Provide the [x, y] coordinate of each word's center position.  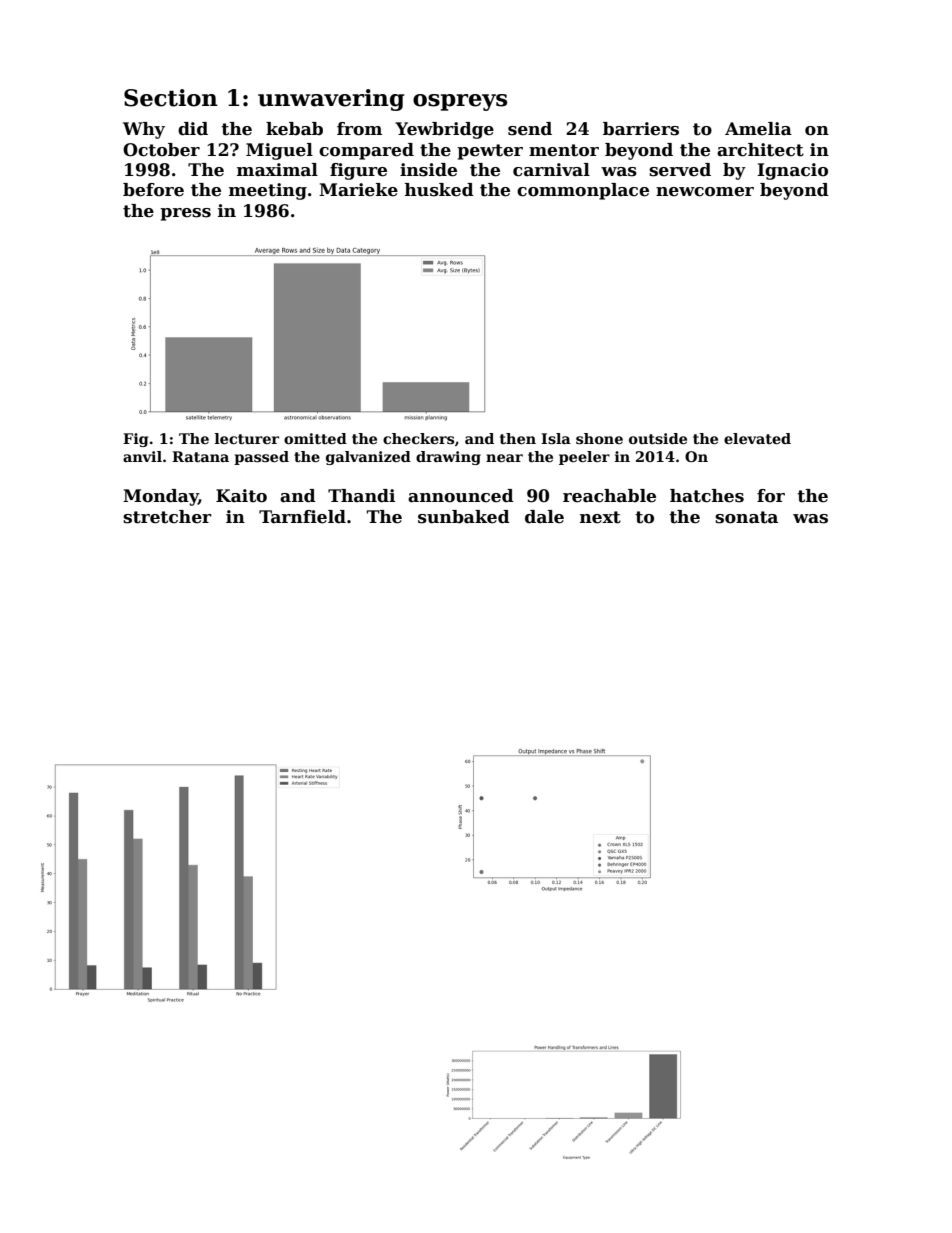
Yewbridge [444, 130]
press [185, 214]
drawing [448, 458]
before [153, 190]
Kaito [241, 496]
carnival [551, 170]
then [518, 438]
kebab [294, 129]
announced [461, 496]
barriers [641, 129]
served [680, 170]
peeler [584, 458]
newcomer [705, 192]
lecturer [247, 438]
